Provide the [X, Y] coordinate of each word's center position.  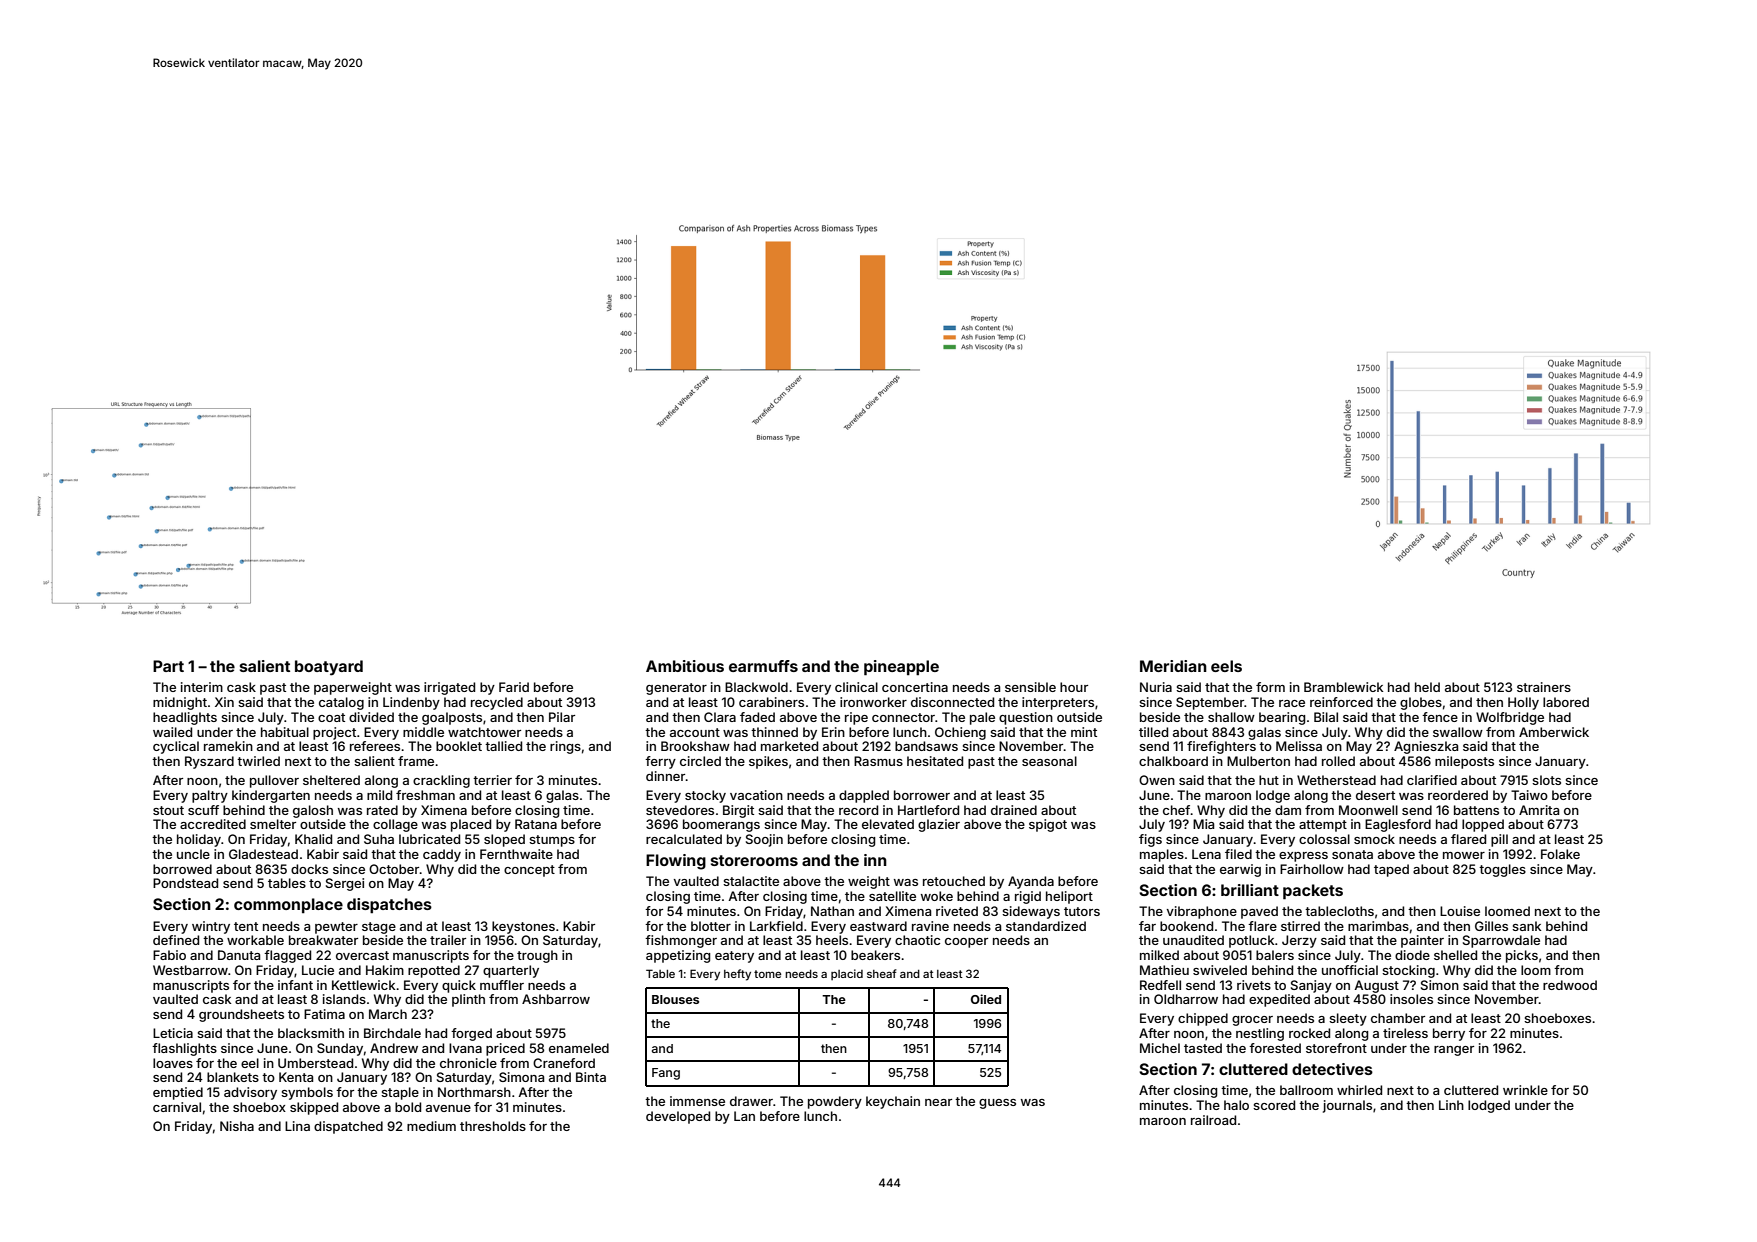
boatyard [329, 668]
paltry [210, 796]
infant [295, 985]
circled [700, 761]
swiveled [1220, 970]
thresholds [493, 1126]
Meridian [1173, 666]
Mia [1203, 824]
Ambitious [685, 666]
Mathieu [1164, 970]
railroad [1213, 1120]
